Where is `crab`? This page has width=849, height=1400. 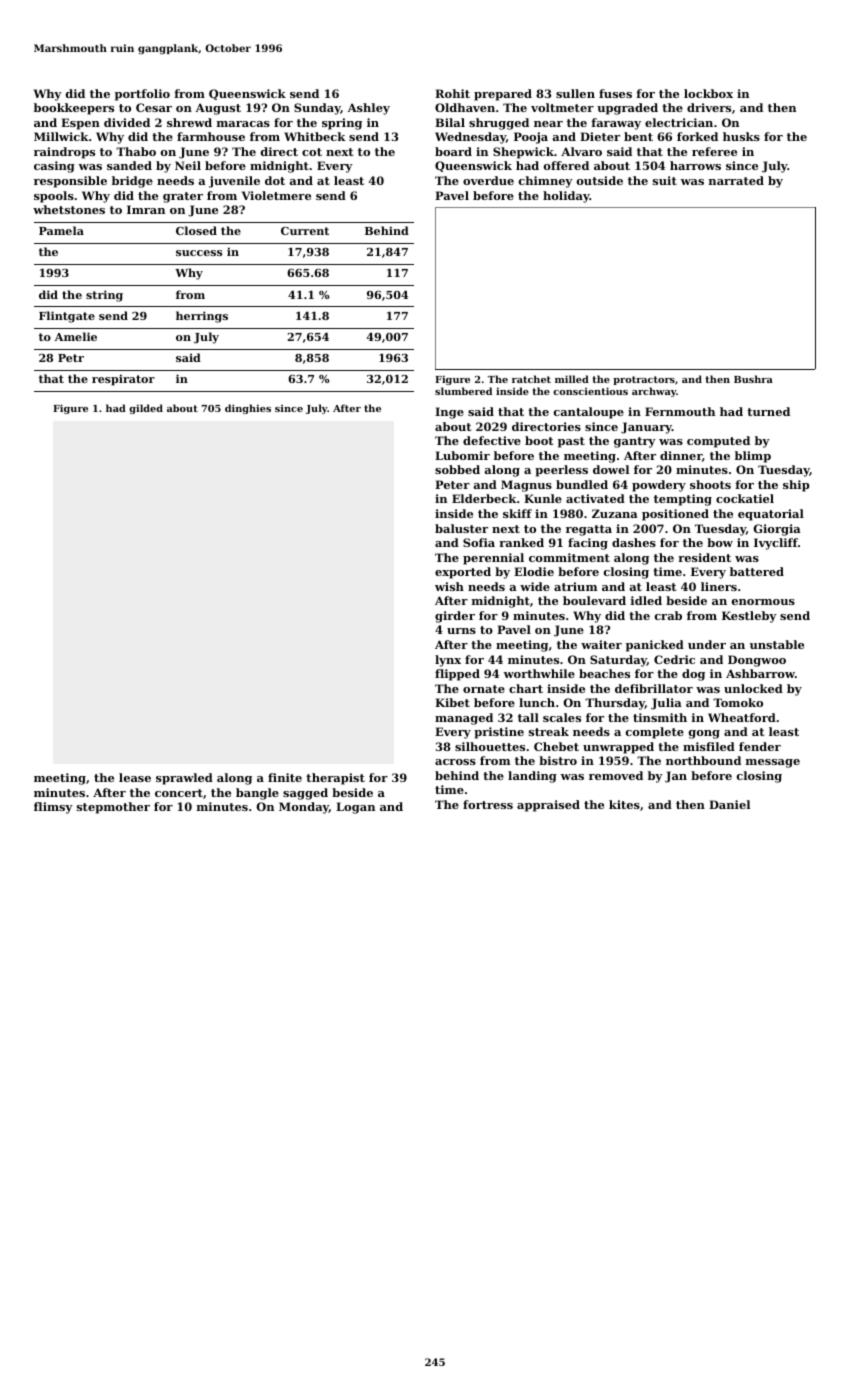
crab is located at coordinates (668, 615).
